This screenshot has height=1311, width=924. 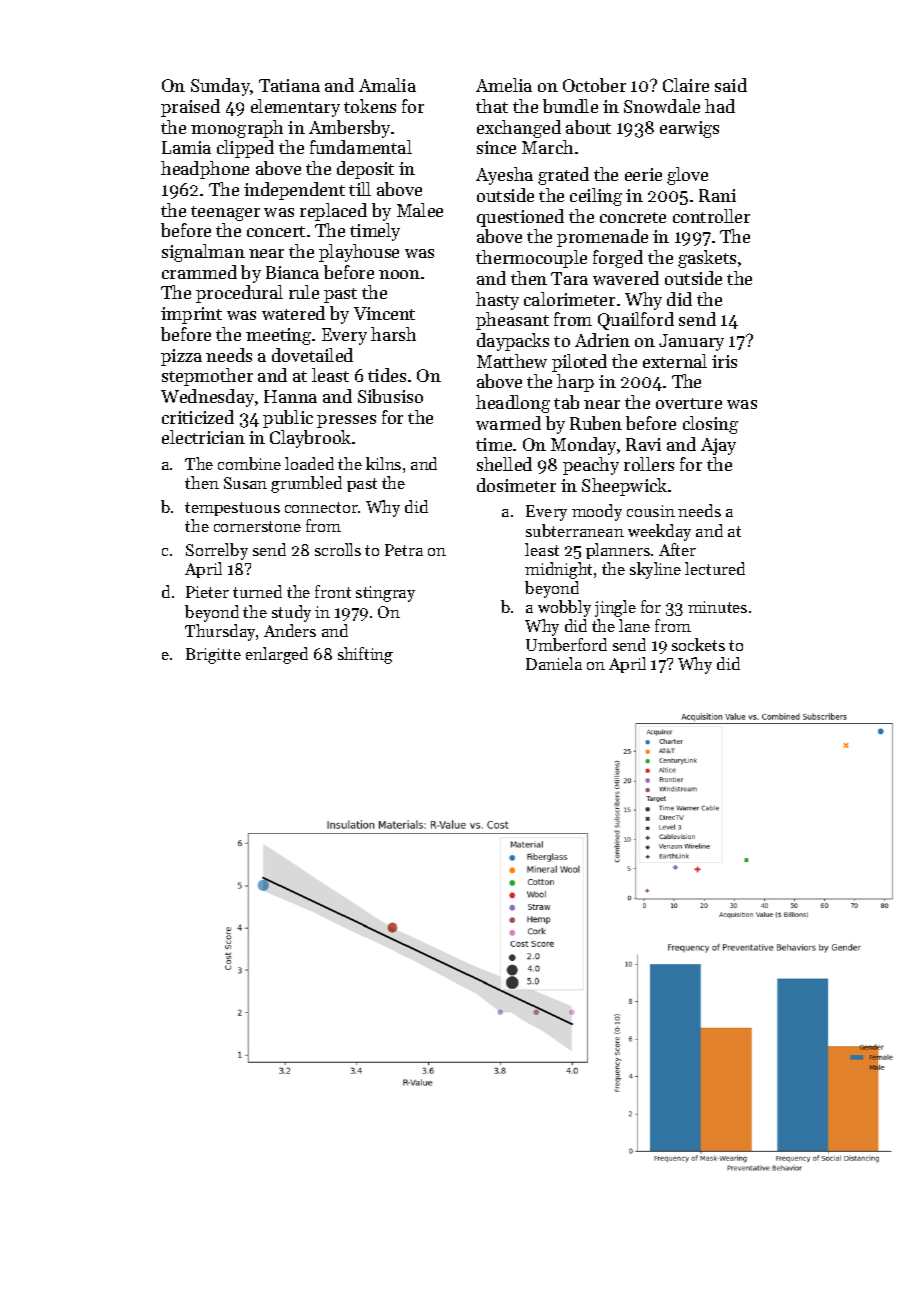 What do you see at coordinates (199, 272) in the screenshot?
I see `crammed` at bounding box center [199, 272].
